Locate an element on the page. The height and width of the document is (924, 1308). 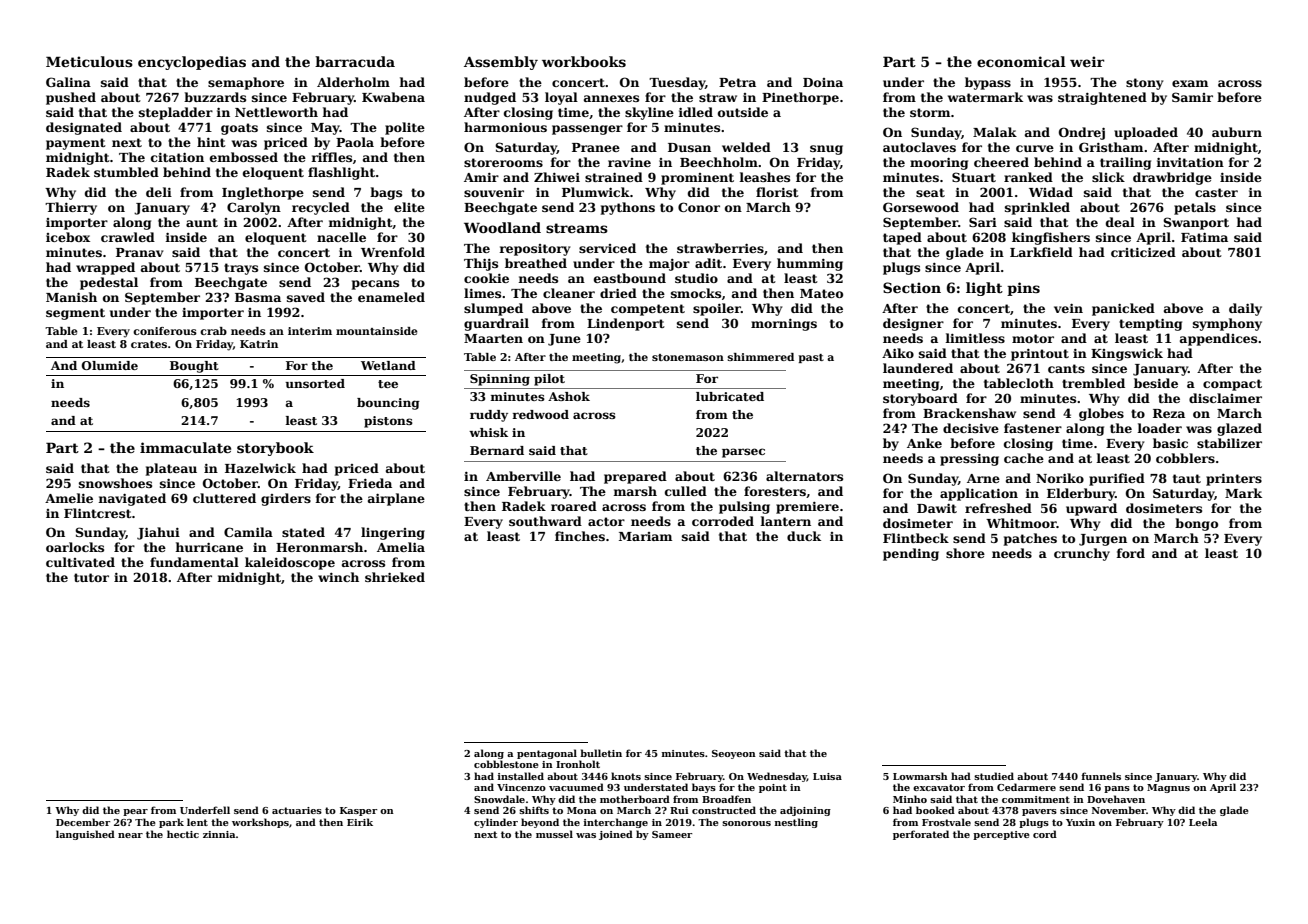
ford is located at coordinates (1130, 553).
